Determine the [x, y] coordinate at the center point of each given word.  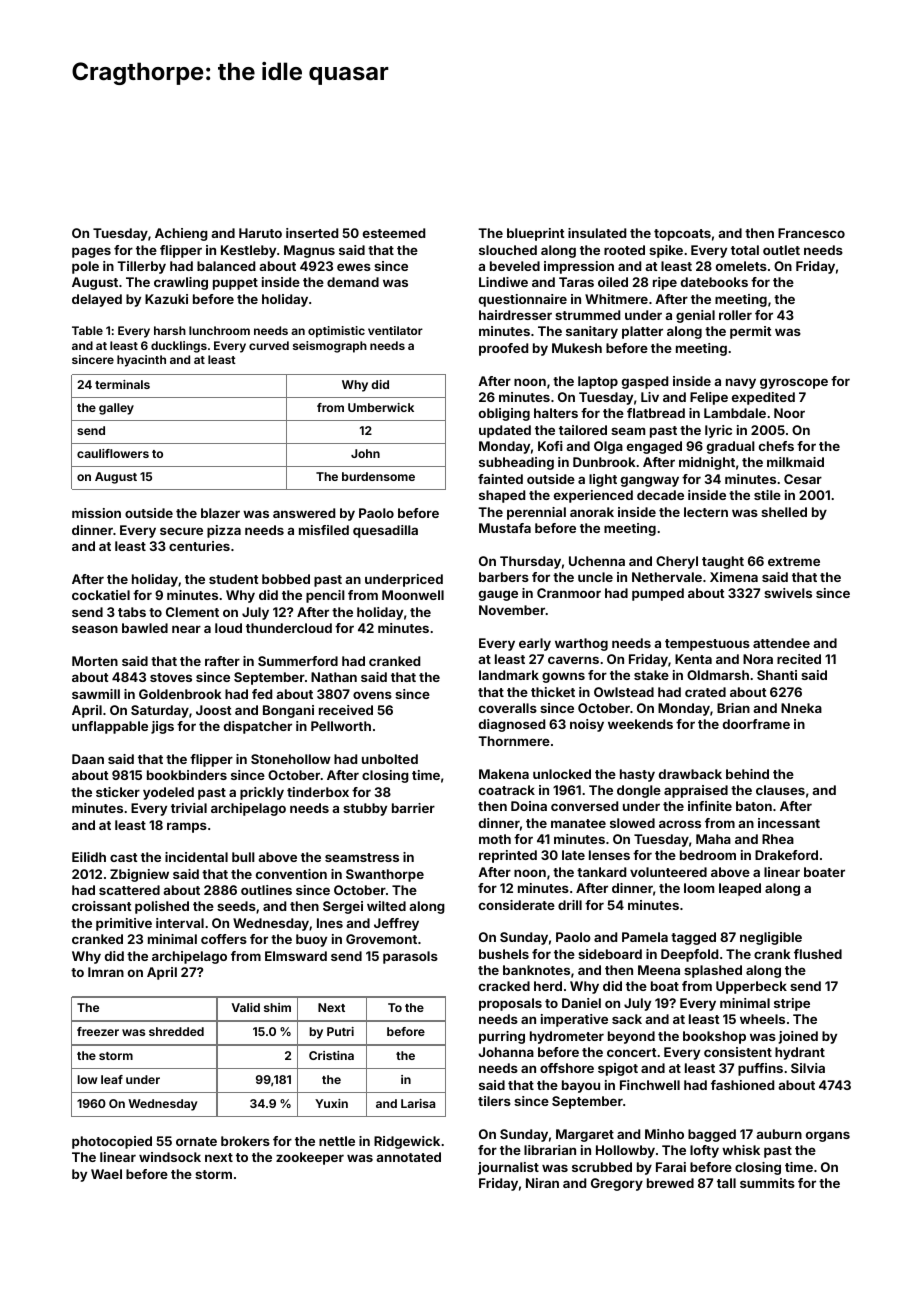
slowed [632, 823]
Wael [106, 1174]
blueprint [536, 234]
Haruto [260, 233]
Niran [542, 1183]
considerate [517, 905]
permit [751, 332]
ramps [187, 827]
